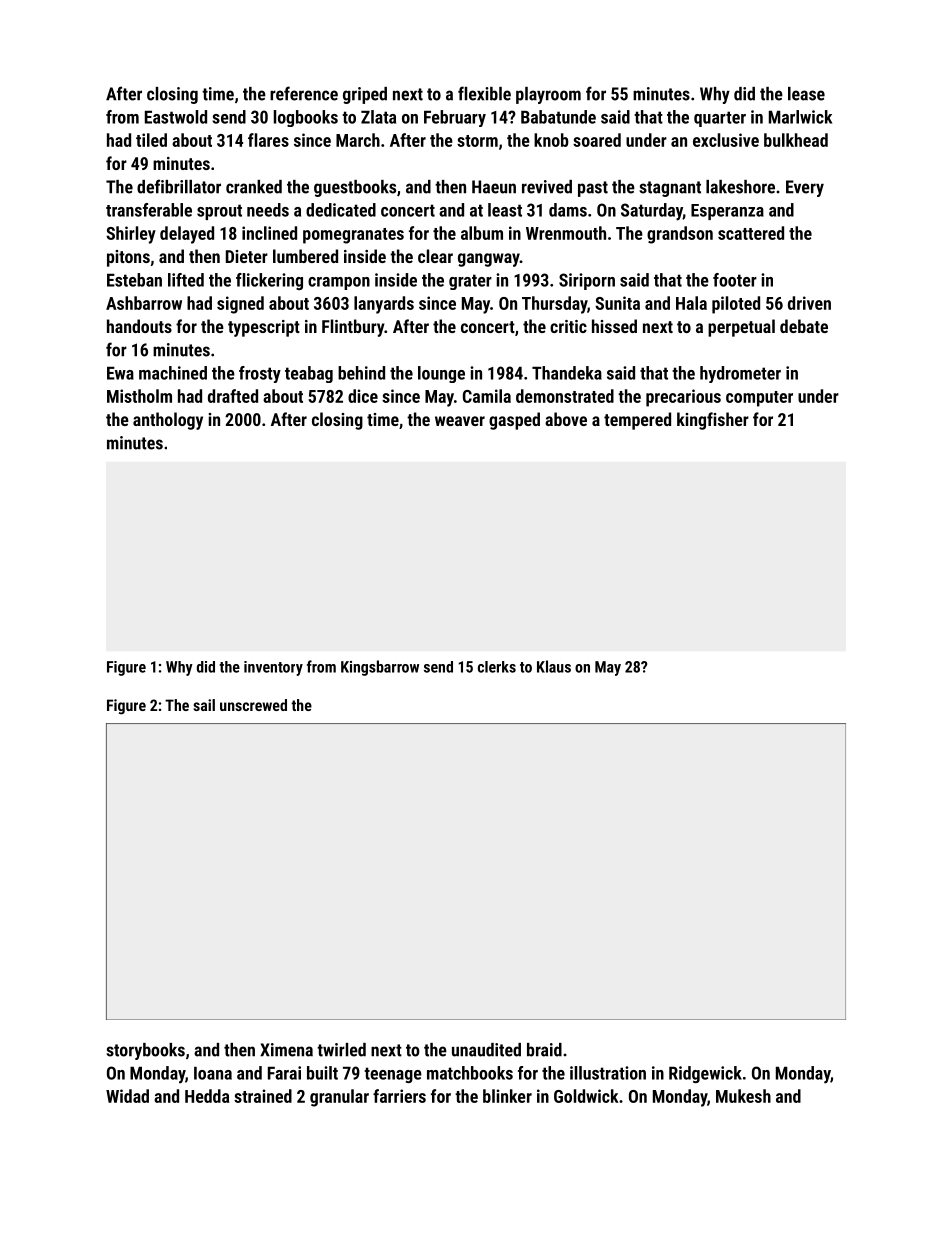  Describe the element at coordinates (286, 1050) in the page. I see `Ximena` at that location.
